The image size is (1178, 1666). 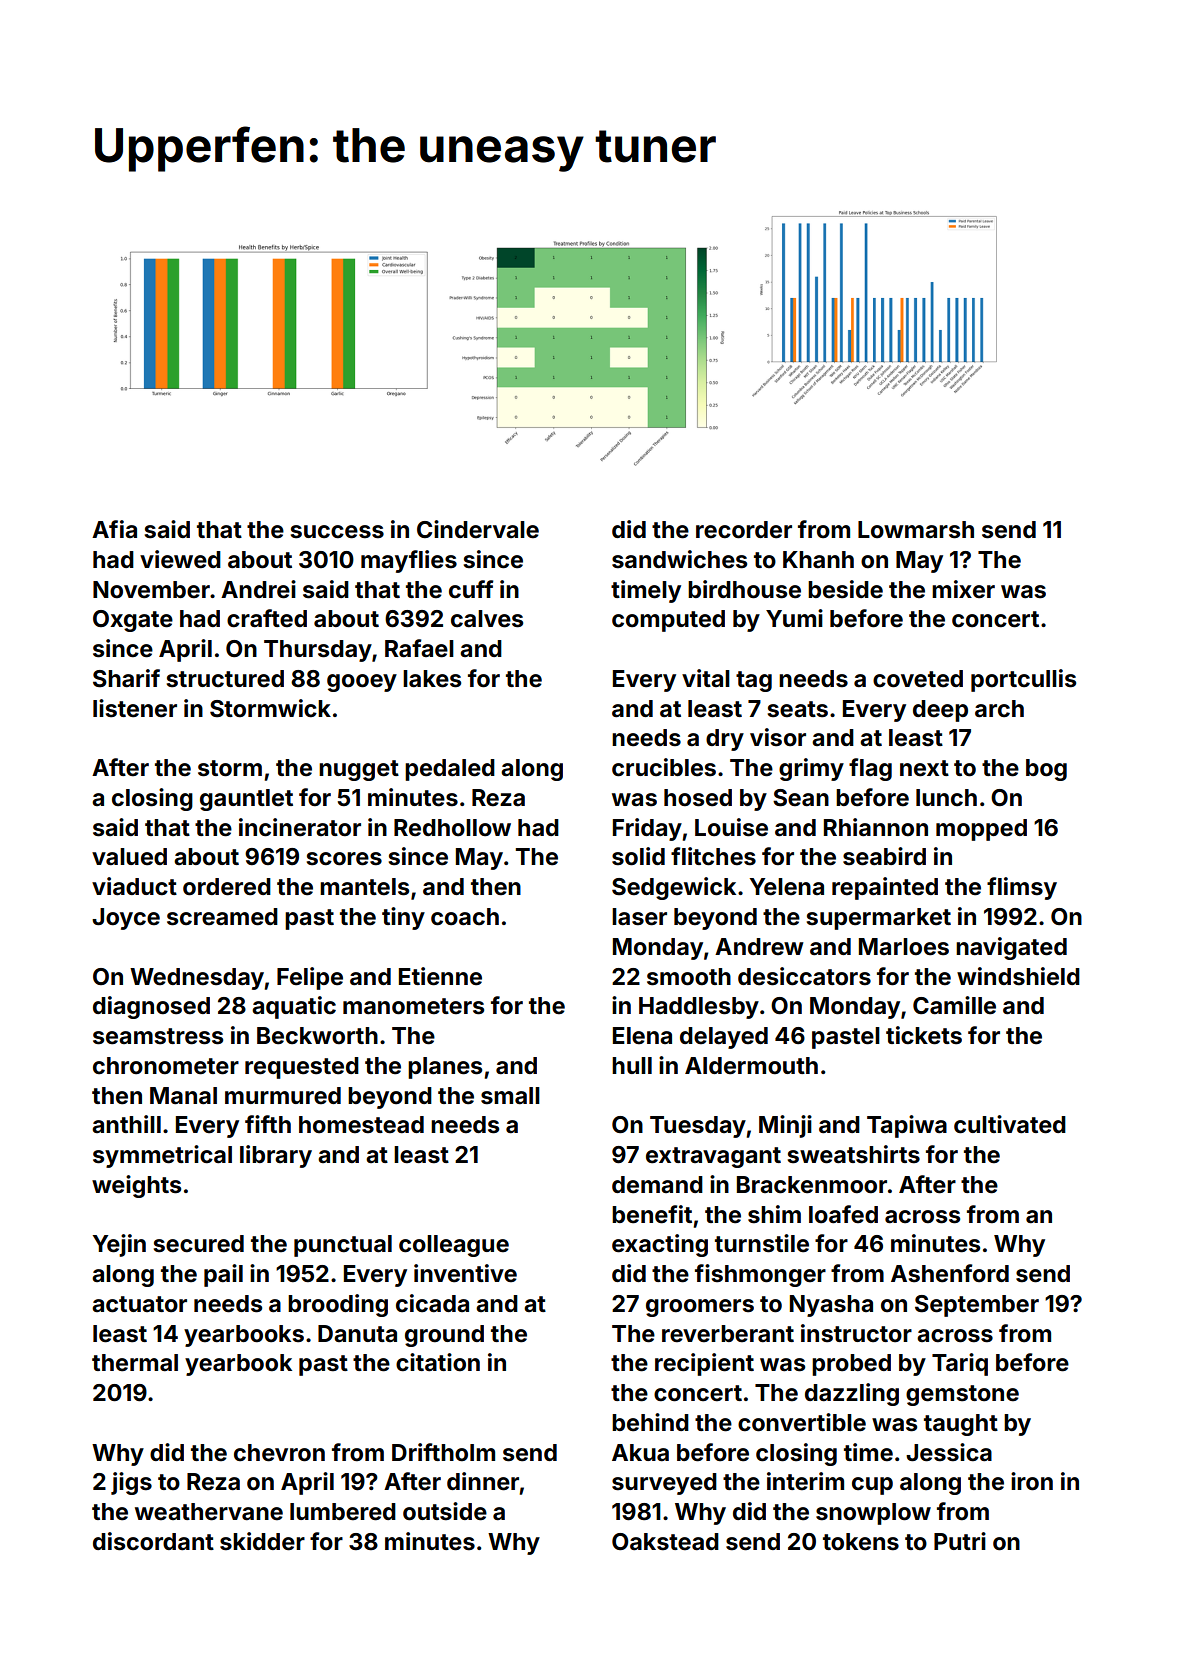 I want to click on sandwiches, so click(x=679, y=559).
